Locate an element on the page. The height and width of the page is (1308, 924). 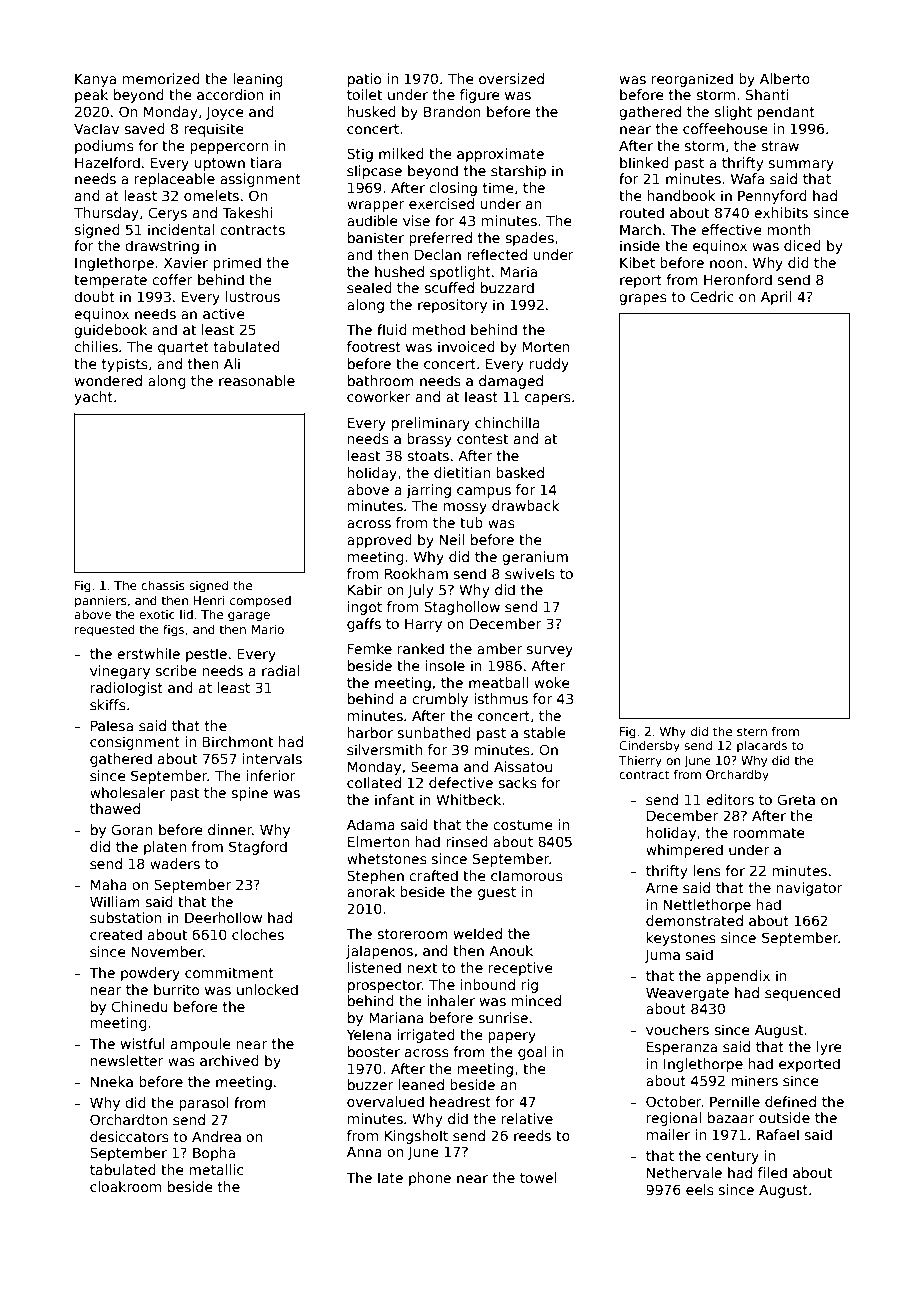
repository is located at coordinates (452, 306).
